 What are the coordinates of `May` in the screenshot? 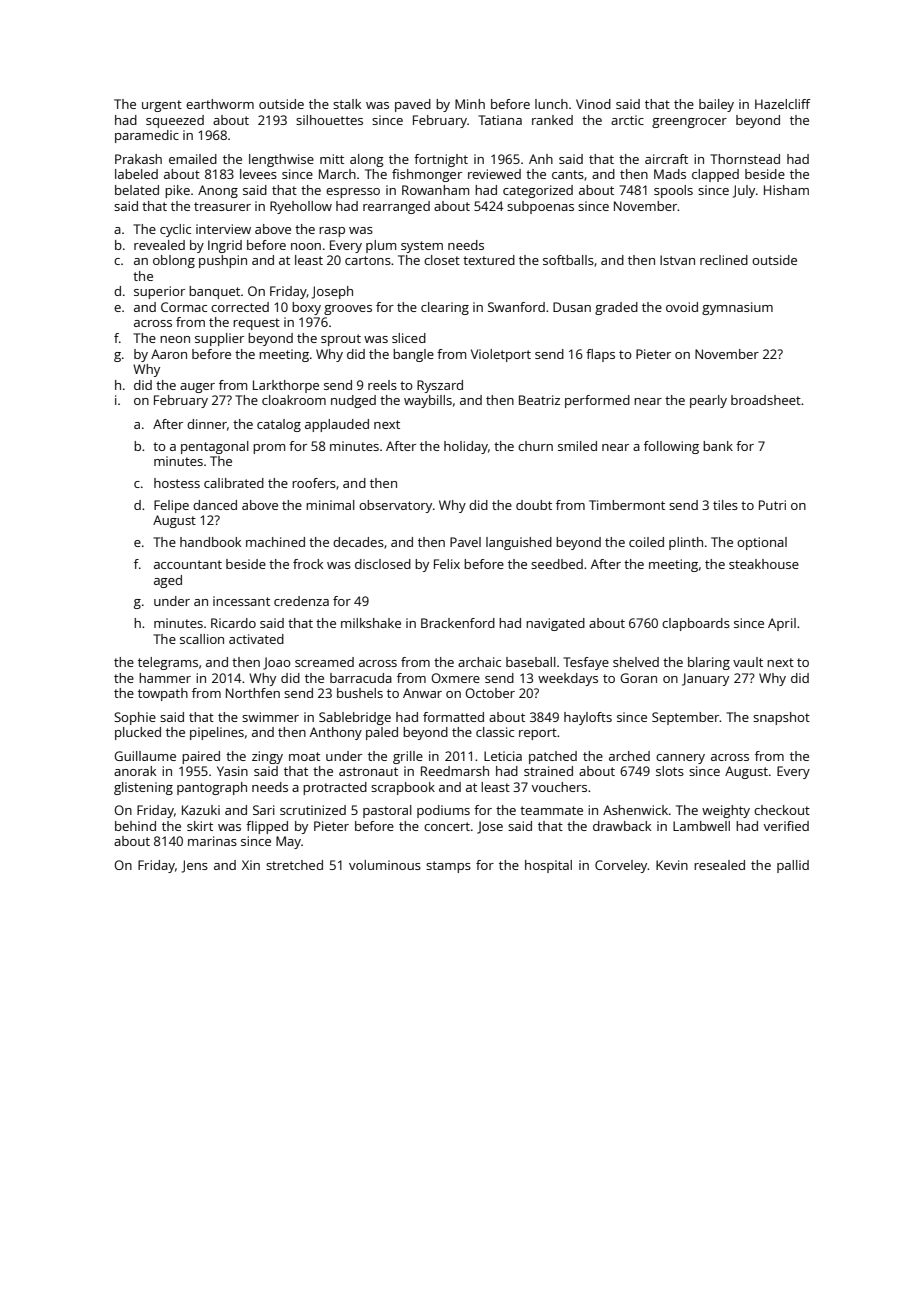 It's located at (288, 842).
